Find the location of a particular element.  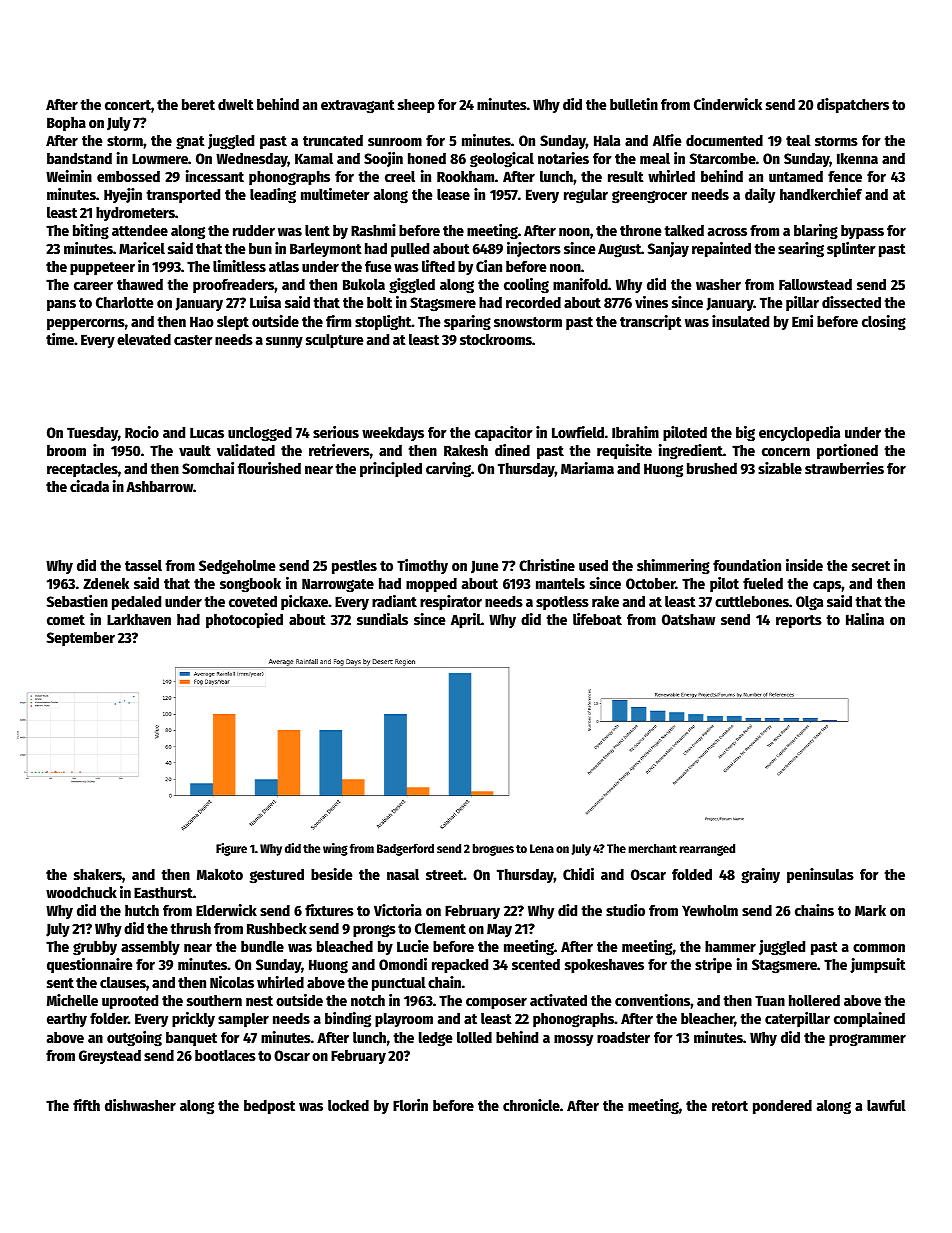

lawful is located at coordinates (886, 1105).
